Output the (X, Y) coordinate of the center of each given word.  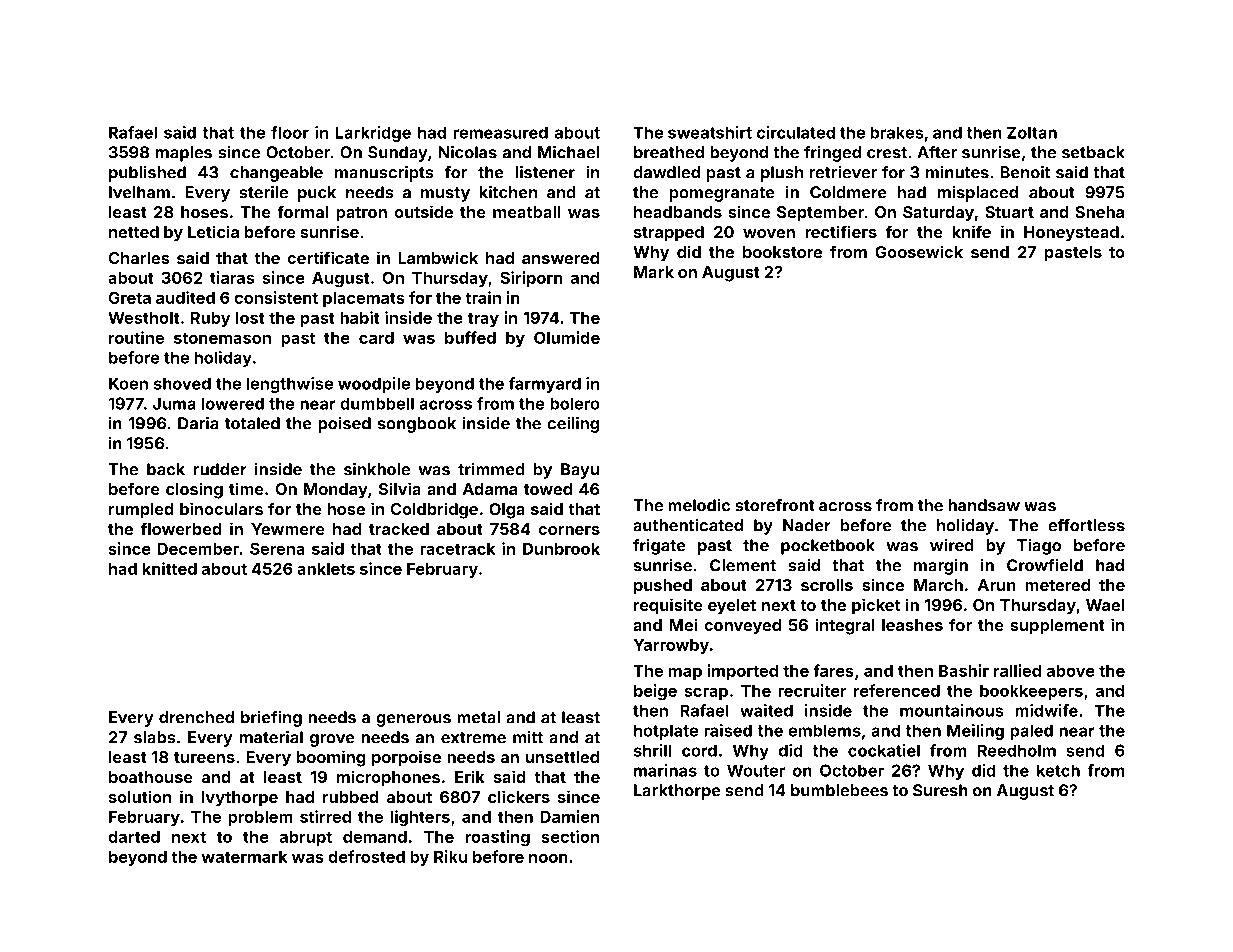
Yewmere (288, 529)
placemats (364, 299)
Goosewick (919, 251)
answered (560, 258)
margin (941, 567)
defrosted (366, 856)
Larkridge (373, 134)
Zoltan (1032, 132)
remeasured (501, 132)
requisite (668, 606)
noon (548, 858)
